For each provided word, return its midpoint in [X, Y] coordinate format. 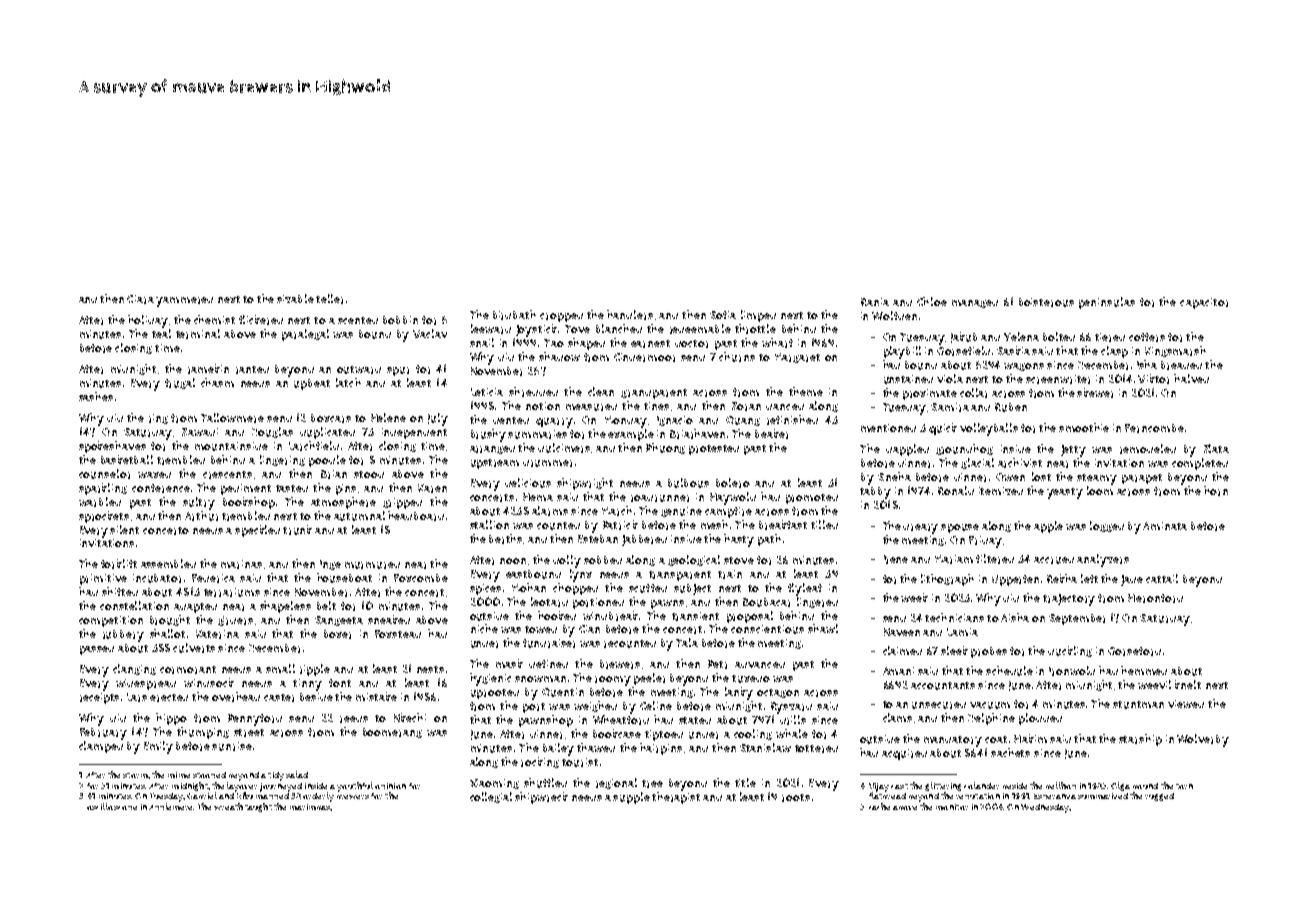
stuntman [1138, 705]
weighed [595, 706]
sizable [295, 298]
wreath [228, 806]
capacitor [1204, 303]
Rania [875, 302]
